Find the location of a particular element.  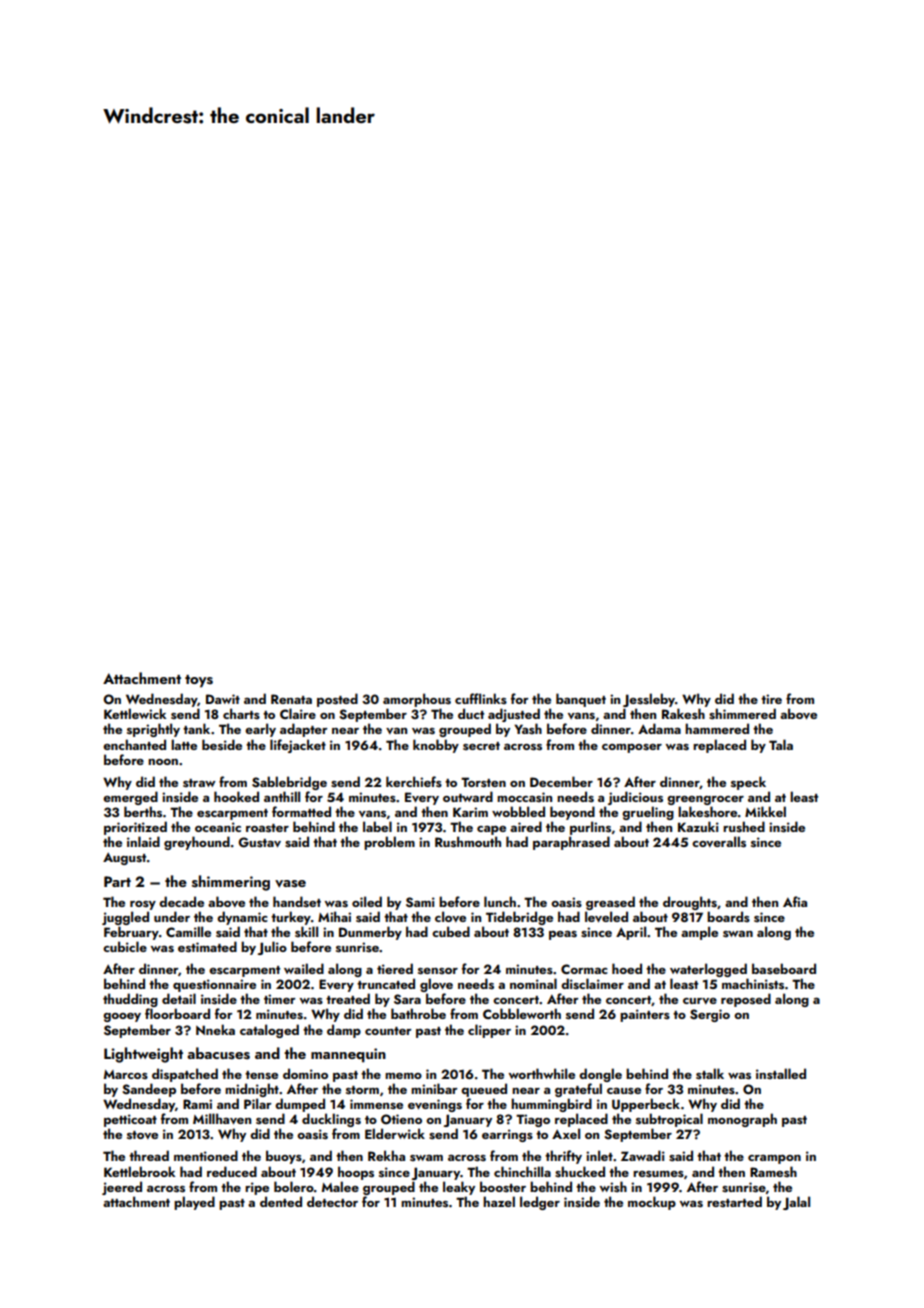

April is located at coordinates (631, 933).
